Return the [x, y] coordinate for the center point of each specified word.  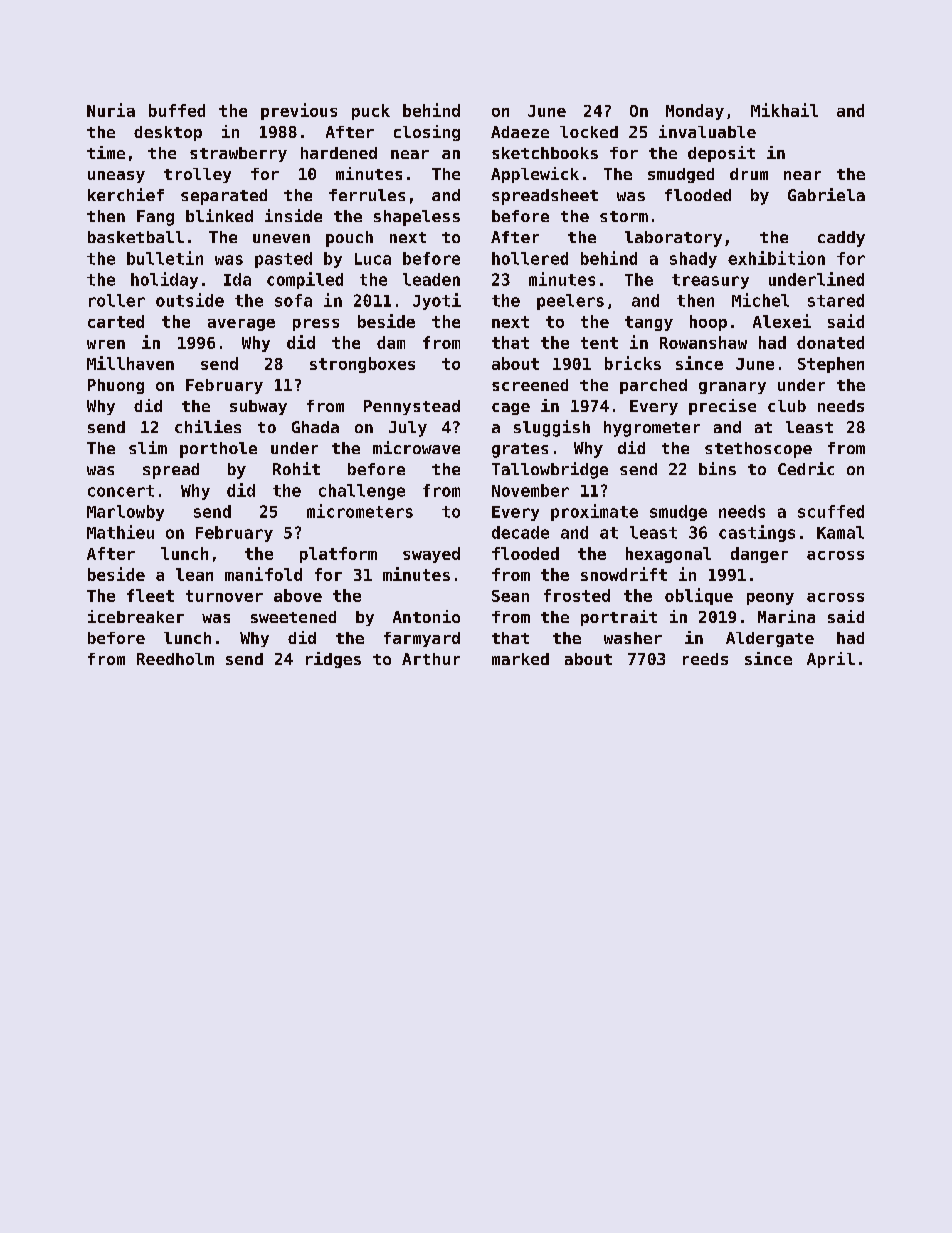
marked [520, 659]
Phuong [116, 386]
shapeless [417, 218]
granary [732, 388]
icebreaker [136, 616]
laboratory [673, 239]
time [106, 152]
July [408, 429]
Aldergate [770, 639]
